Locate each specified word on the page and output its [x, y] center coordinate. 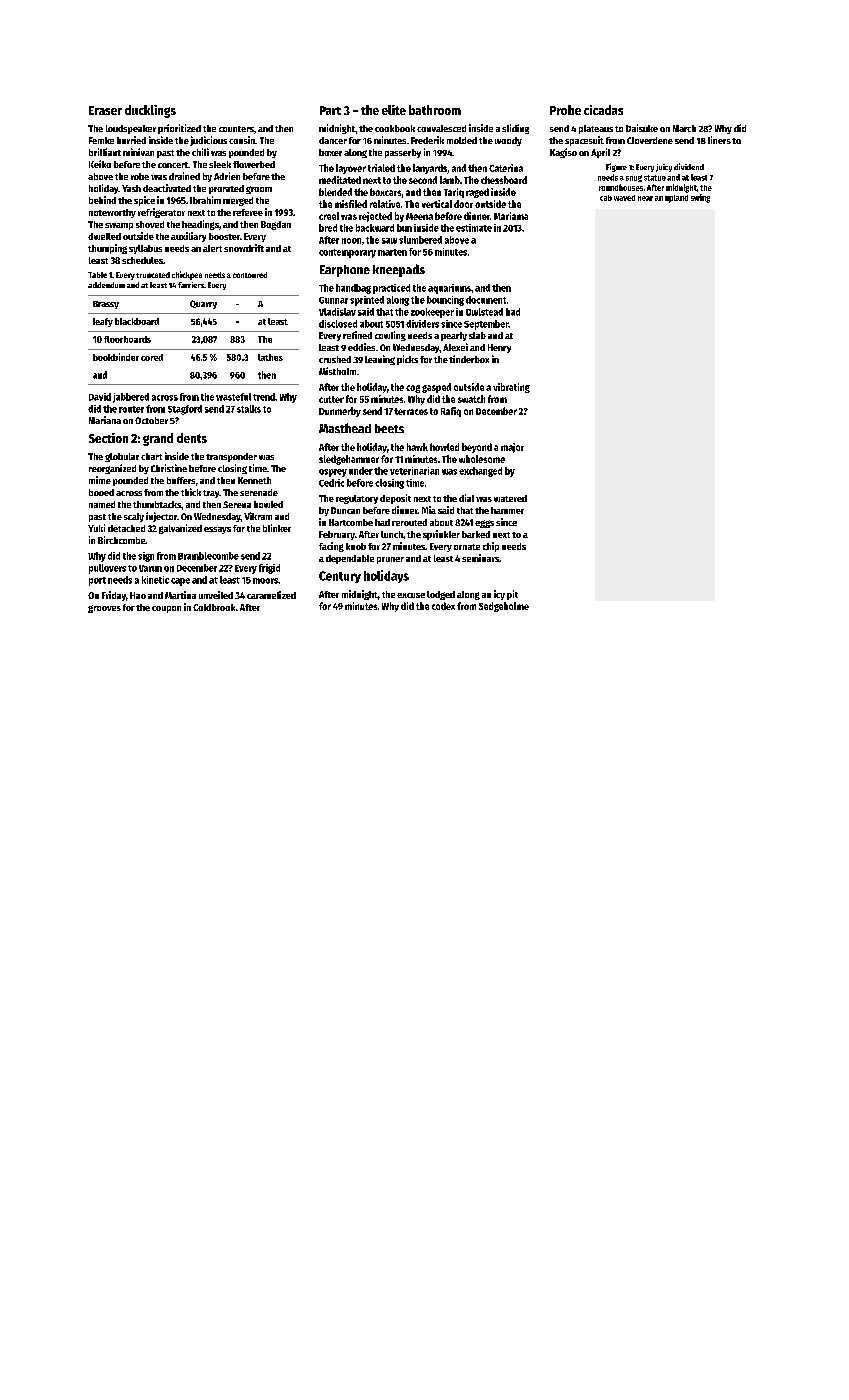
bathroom [435, 110]
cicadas [603, 110]
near [645, 198]
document [486, 300]
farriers [191, 285]
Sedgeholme [504, 607]
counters [236, 129]
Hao [138, 595]
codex [443, 606]
